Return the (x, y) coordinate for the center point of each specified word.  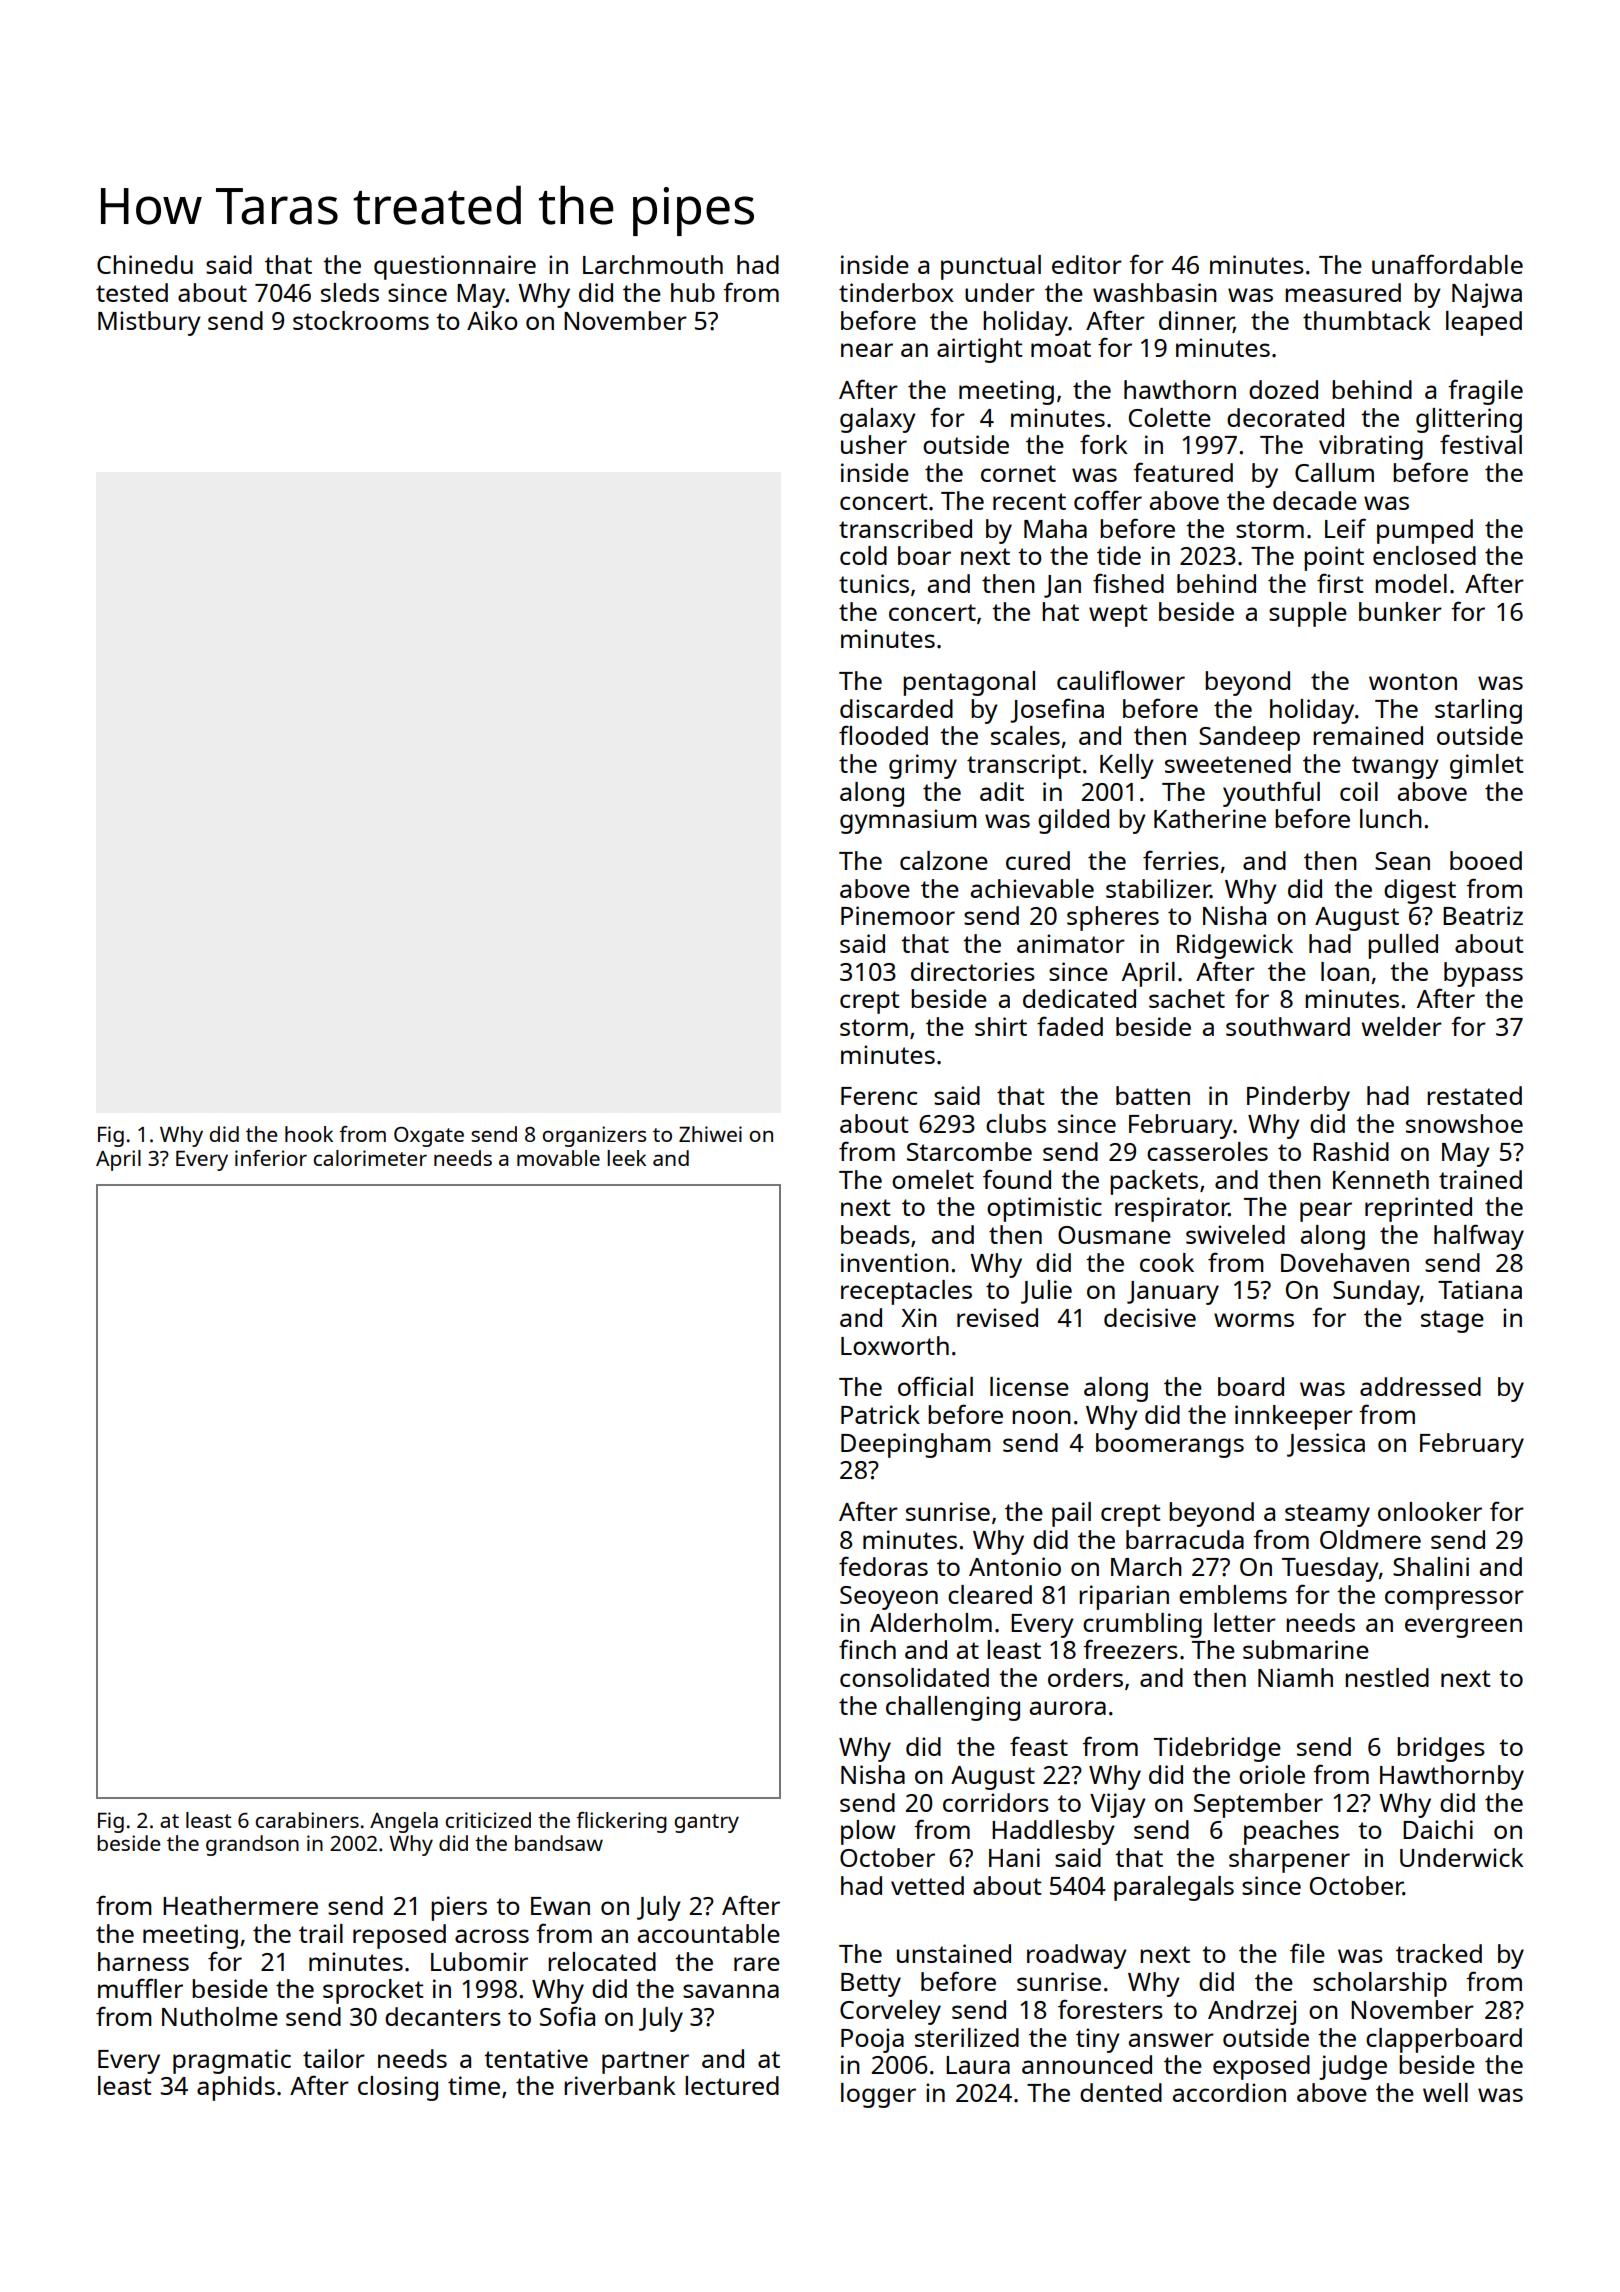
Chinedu (145, 264)
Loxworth (895, 1345)
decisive (1150, 1317)
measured (1343, 292)
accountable (709, 1933)
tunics (874, 583)
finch (867, 1649)
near (867, 350)
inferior (271, 1158)
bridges (1441, 1749)
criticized (488, 1820)
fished (1128, 583)
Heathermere (240, 1905)
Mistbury (149, 323)
